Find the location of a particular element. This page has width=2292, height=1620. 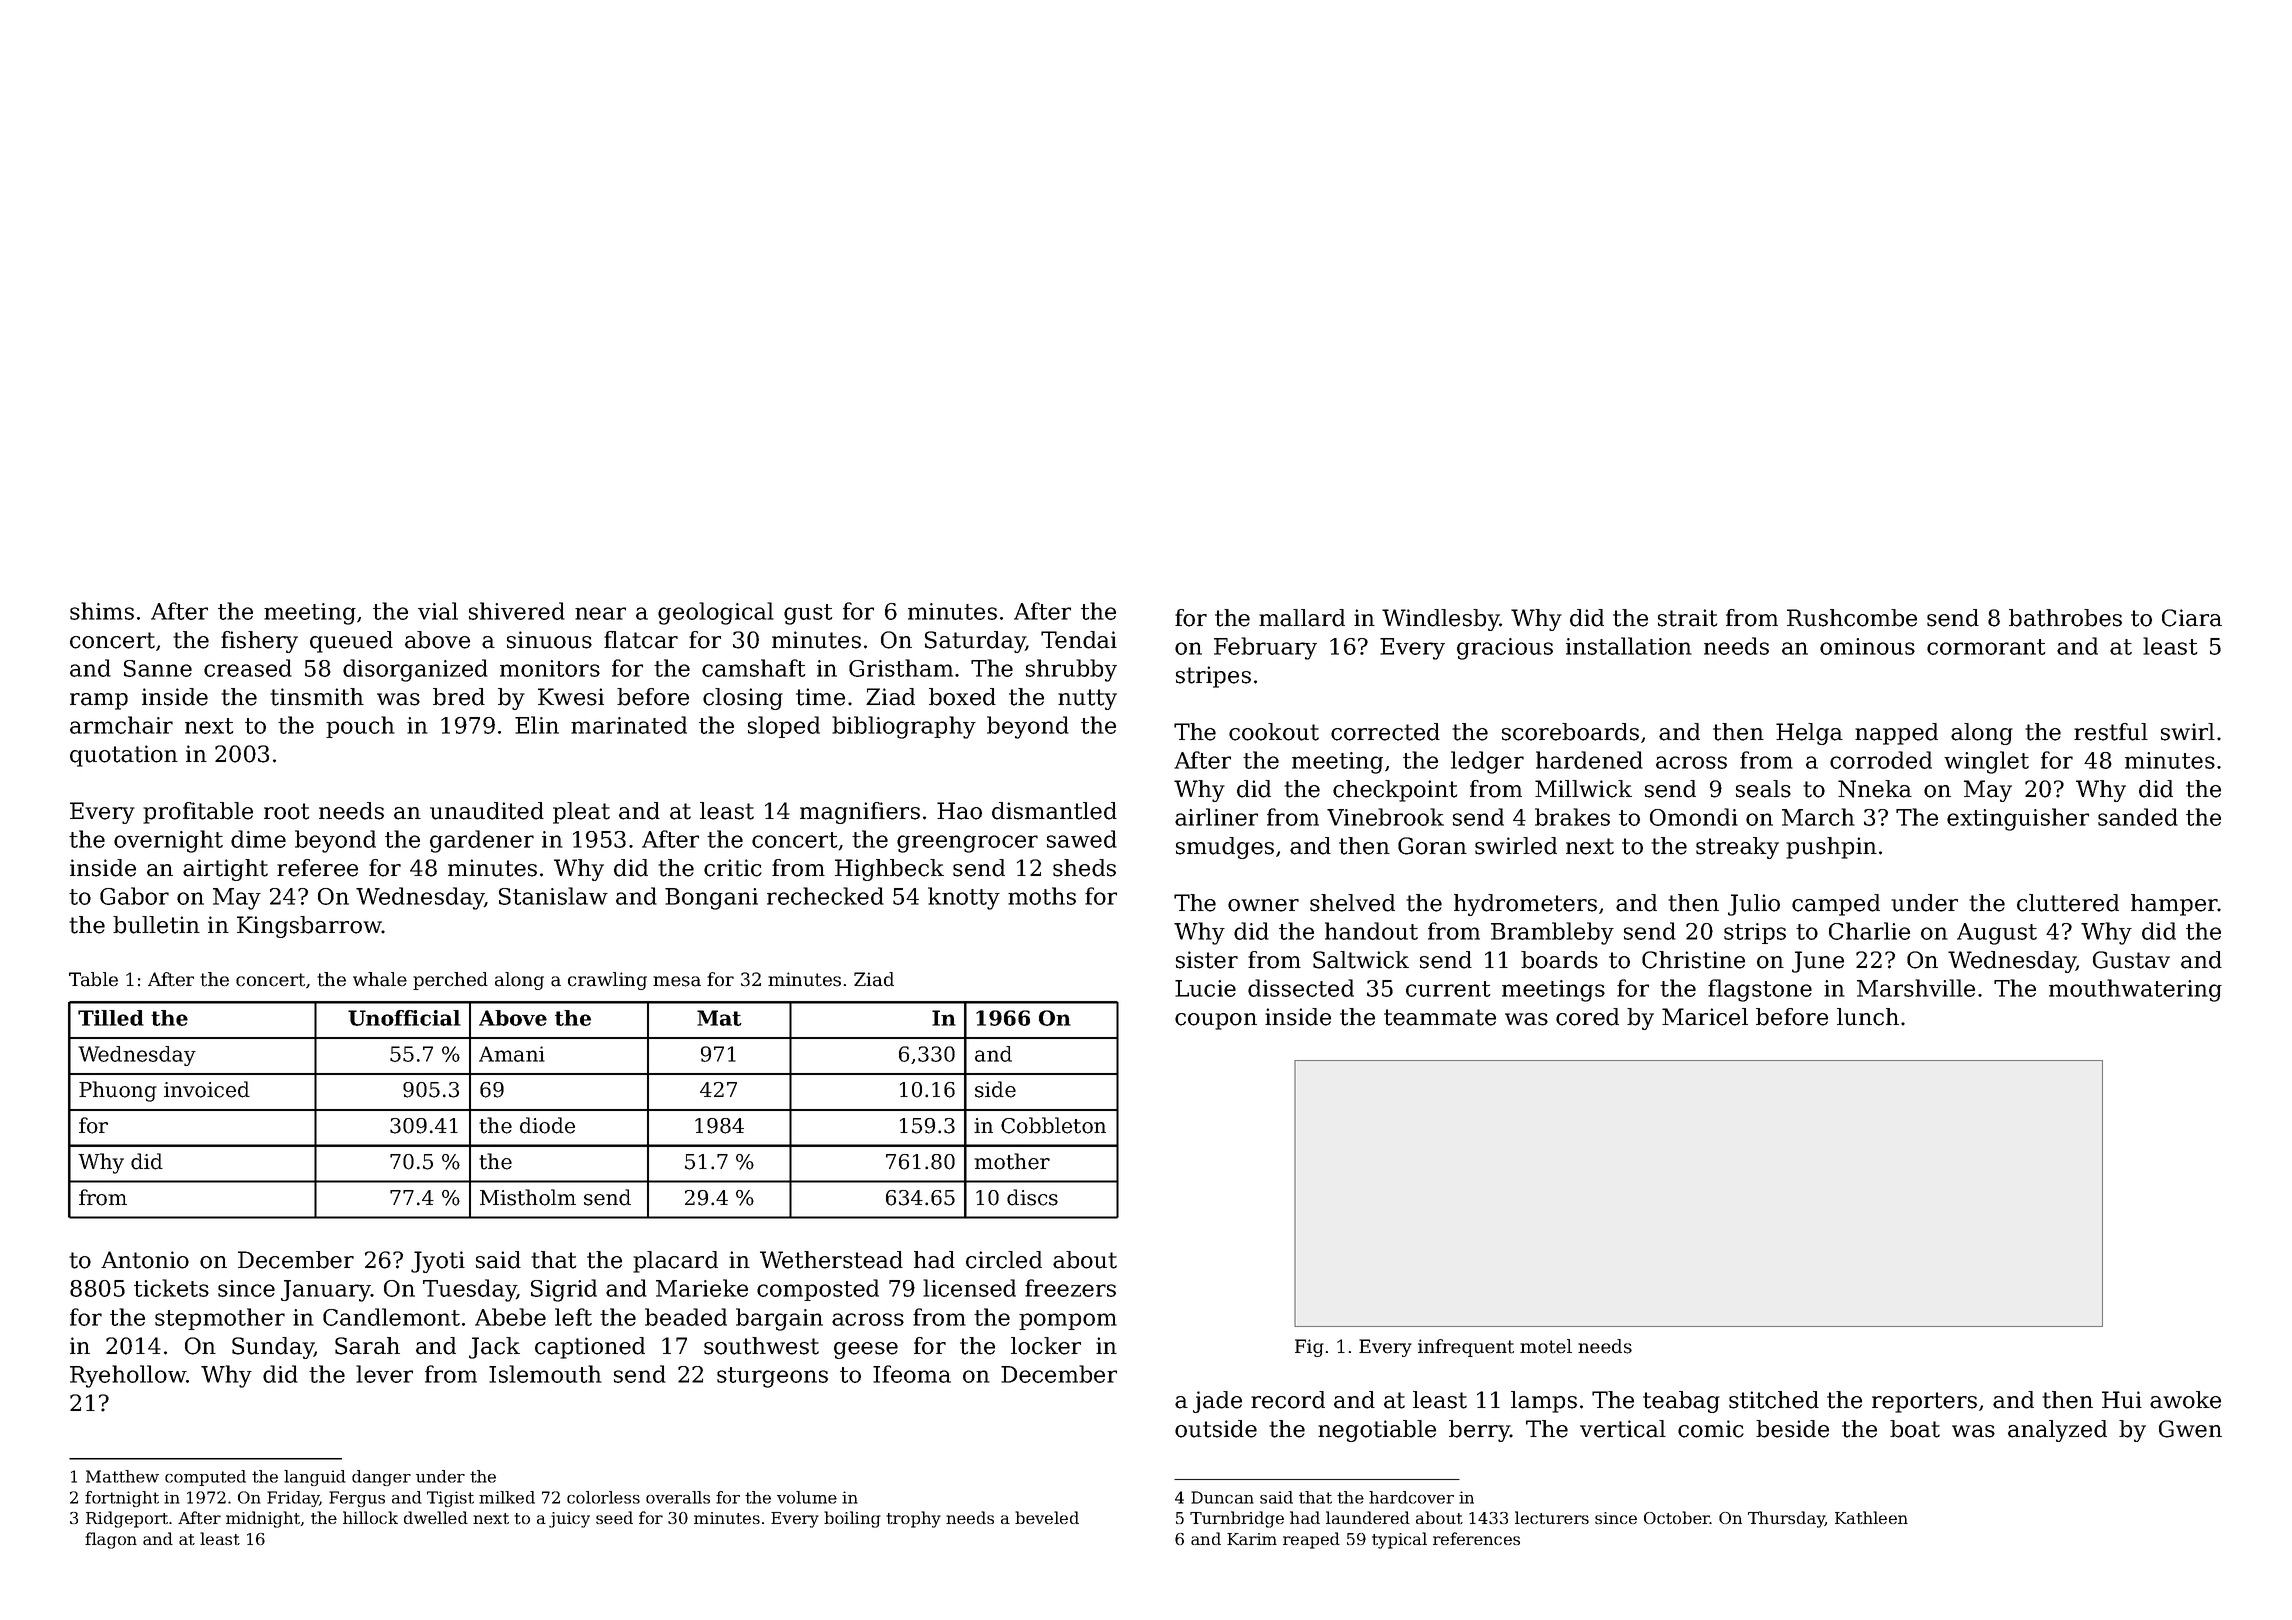

pompom is located at coordinates (1068, 1321).
